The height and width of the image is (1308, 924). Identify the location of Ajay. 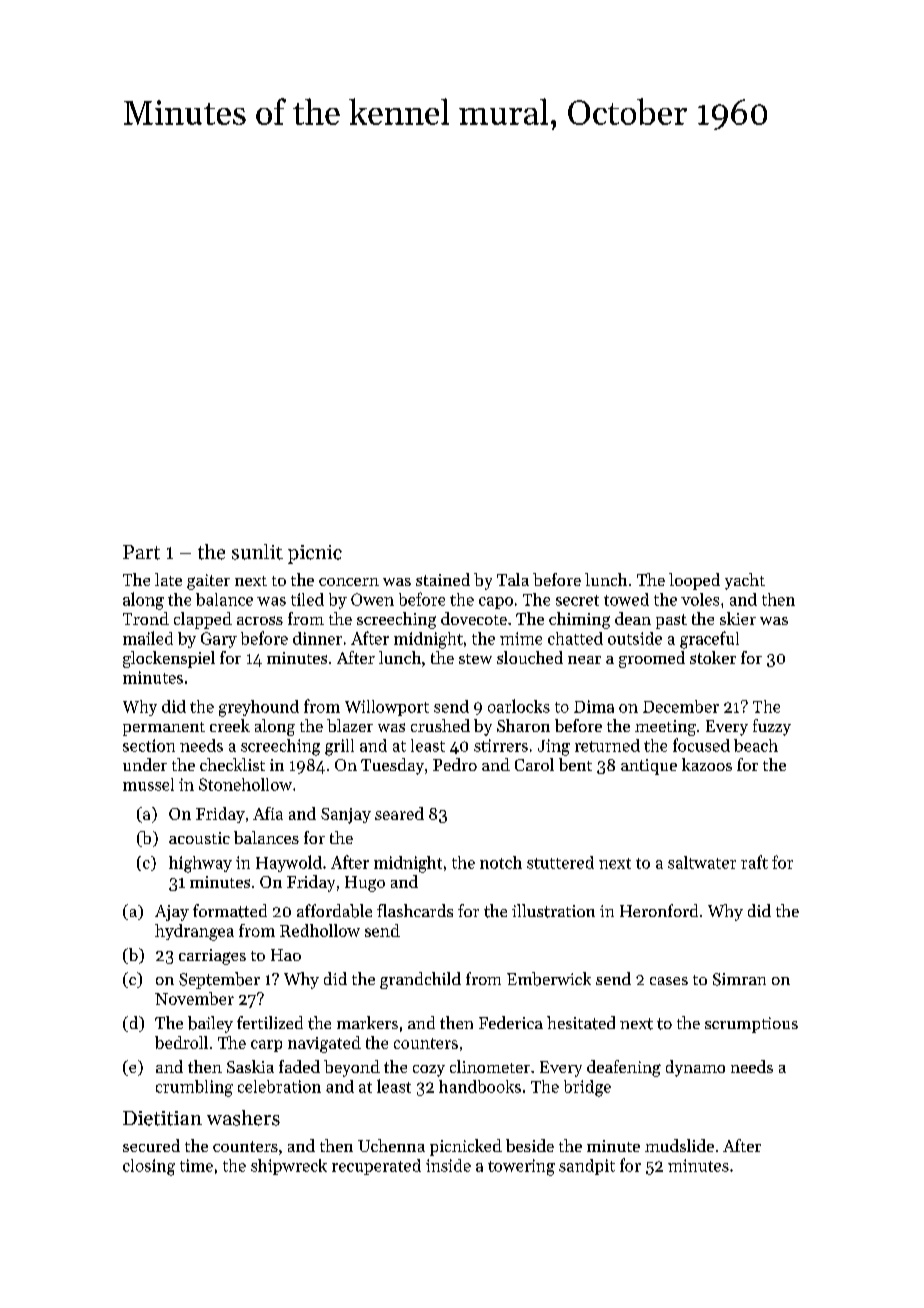
(172, 913).
